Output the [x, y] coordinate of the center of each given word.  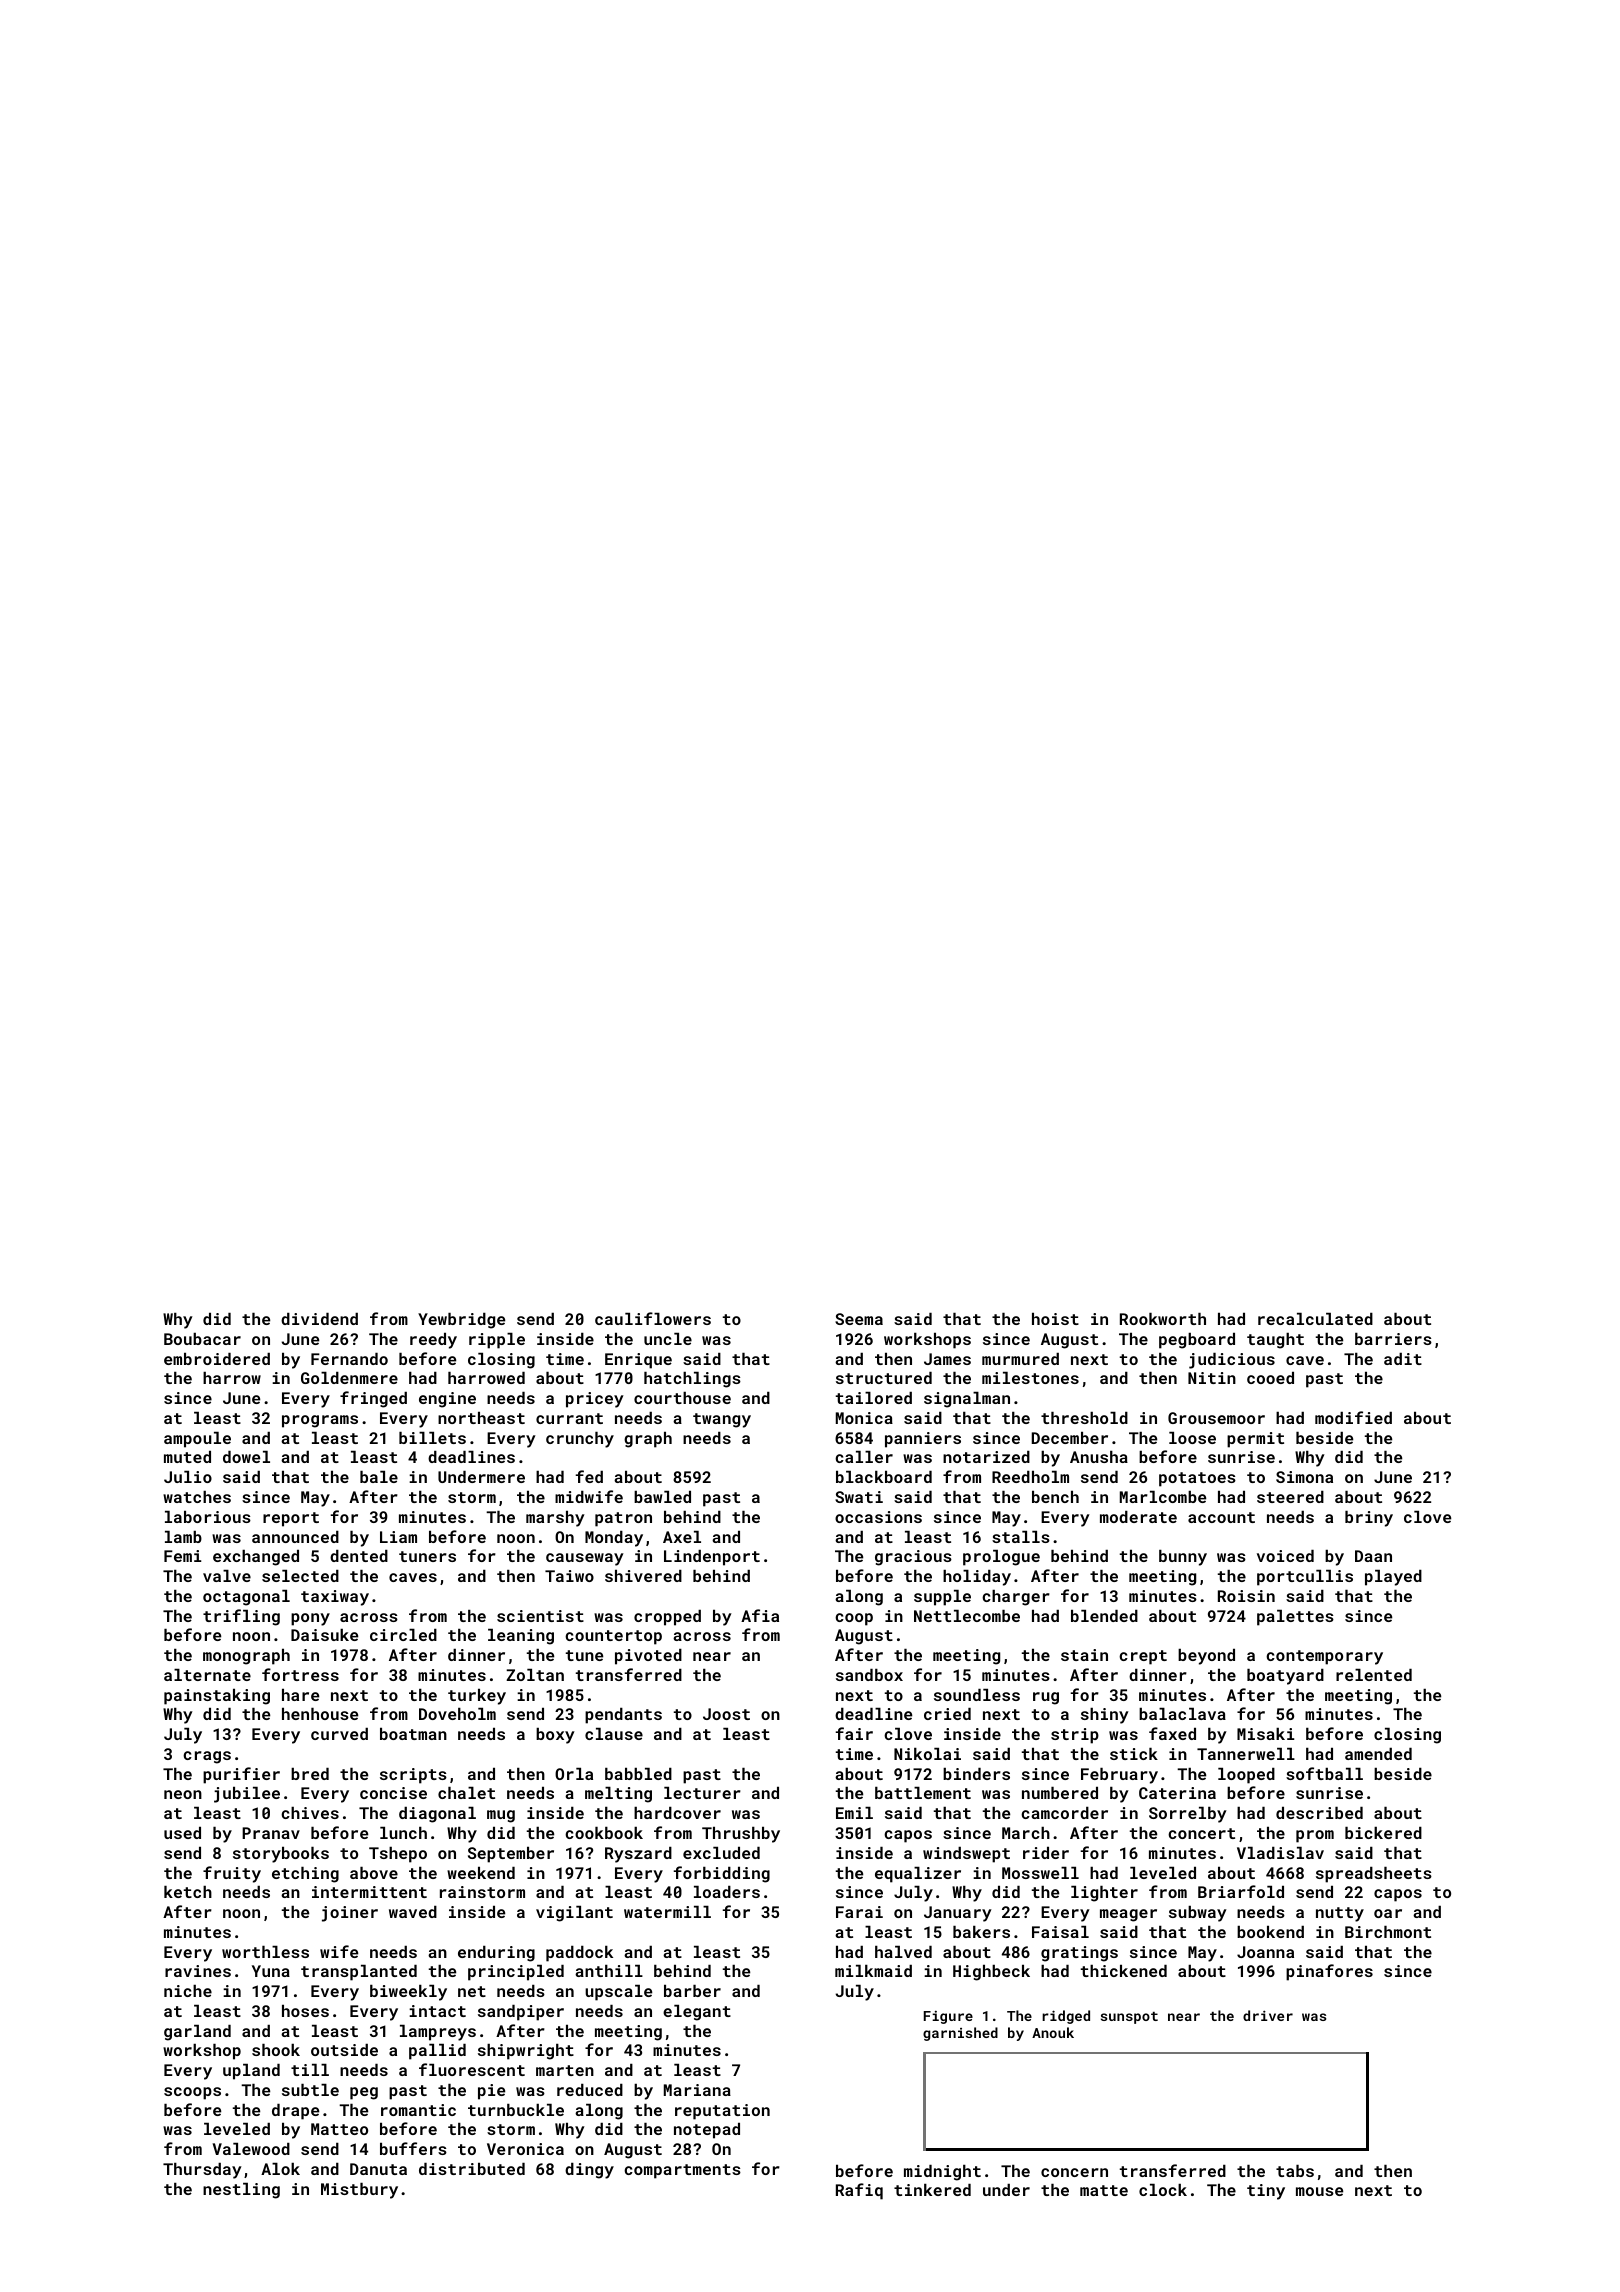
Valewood [251, 2149]
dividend [319, 1319]
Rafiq [859, 2191]
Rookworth [1163, 1319]
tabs [1295, 2171]
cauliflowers [653, 1318]
